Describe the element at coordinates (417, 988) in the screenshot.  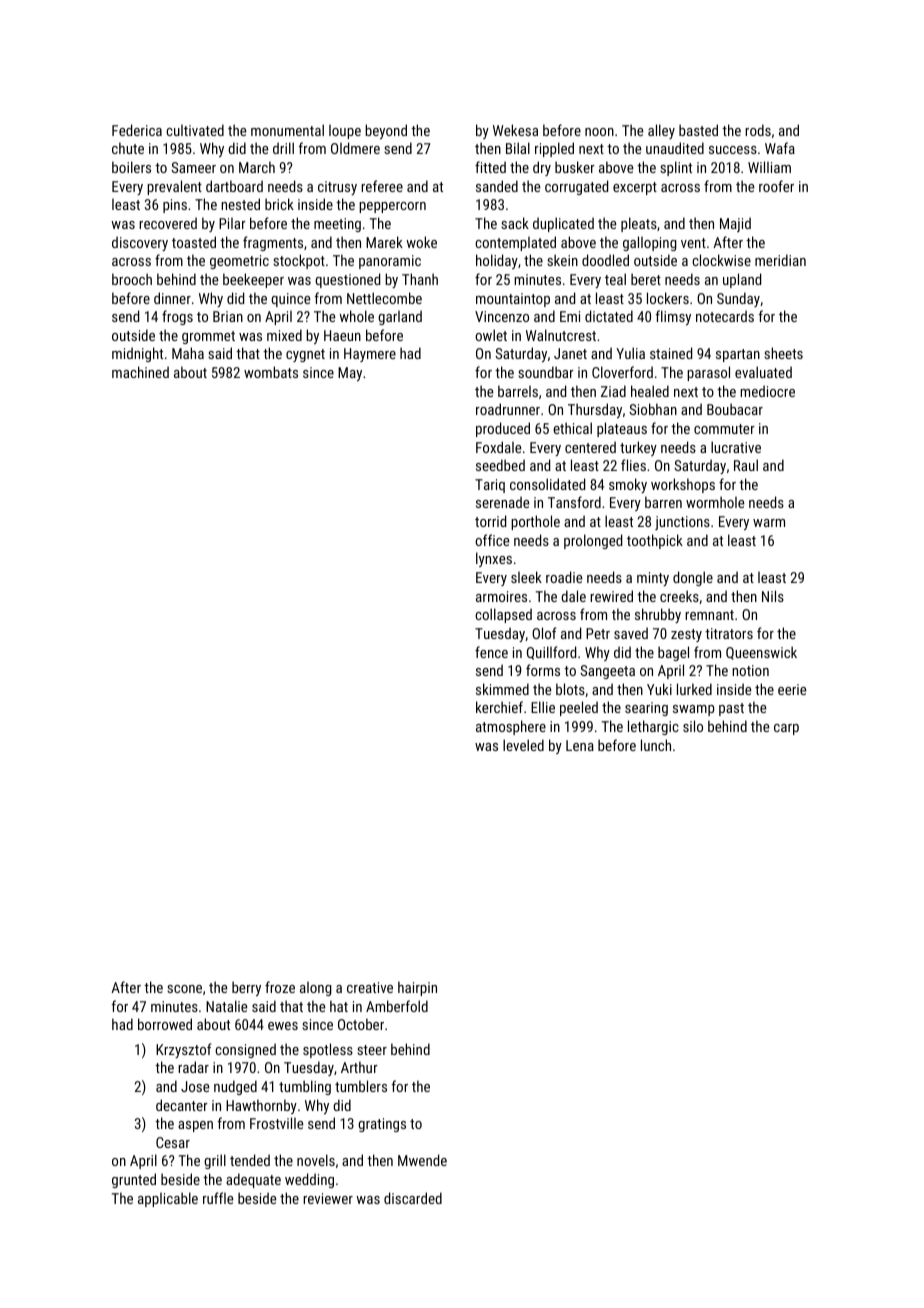
I see `hairpin` at that location.
